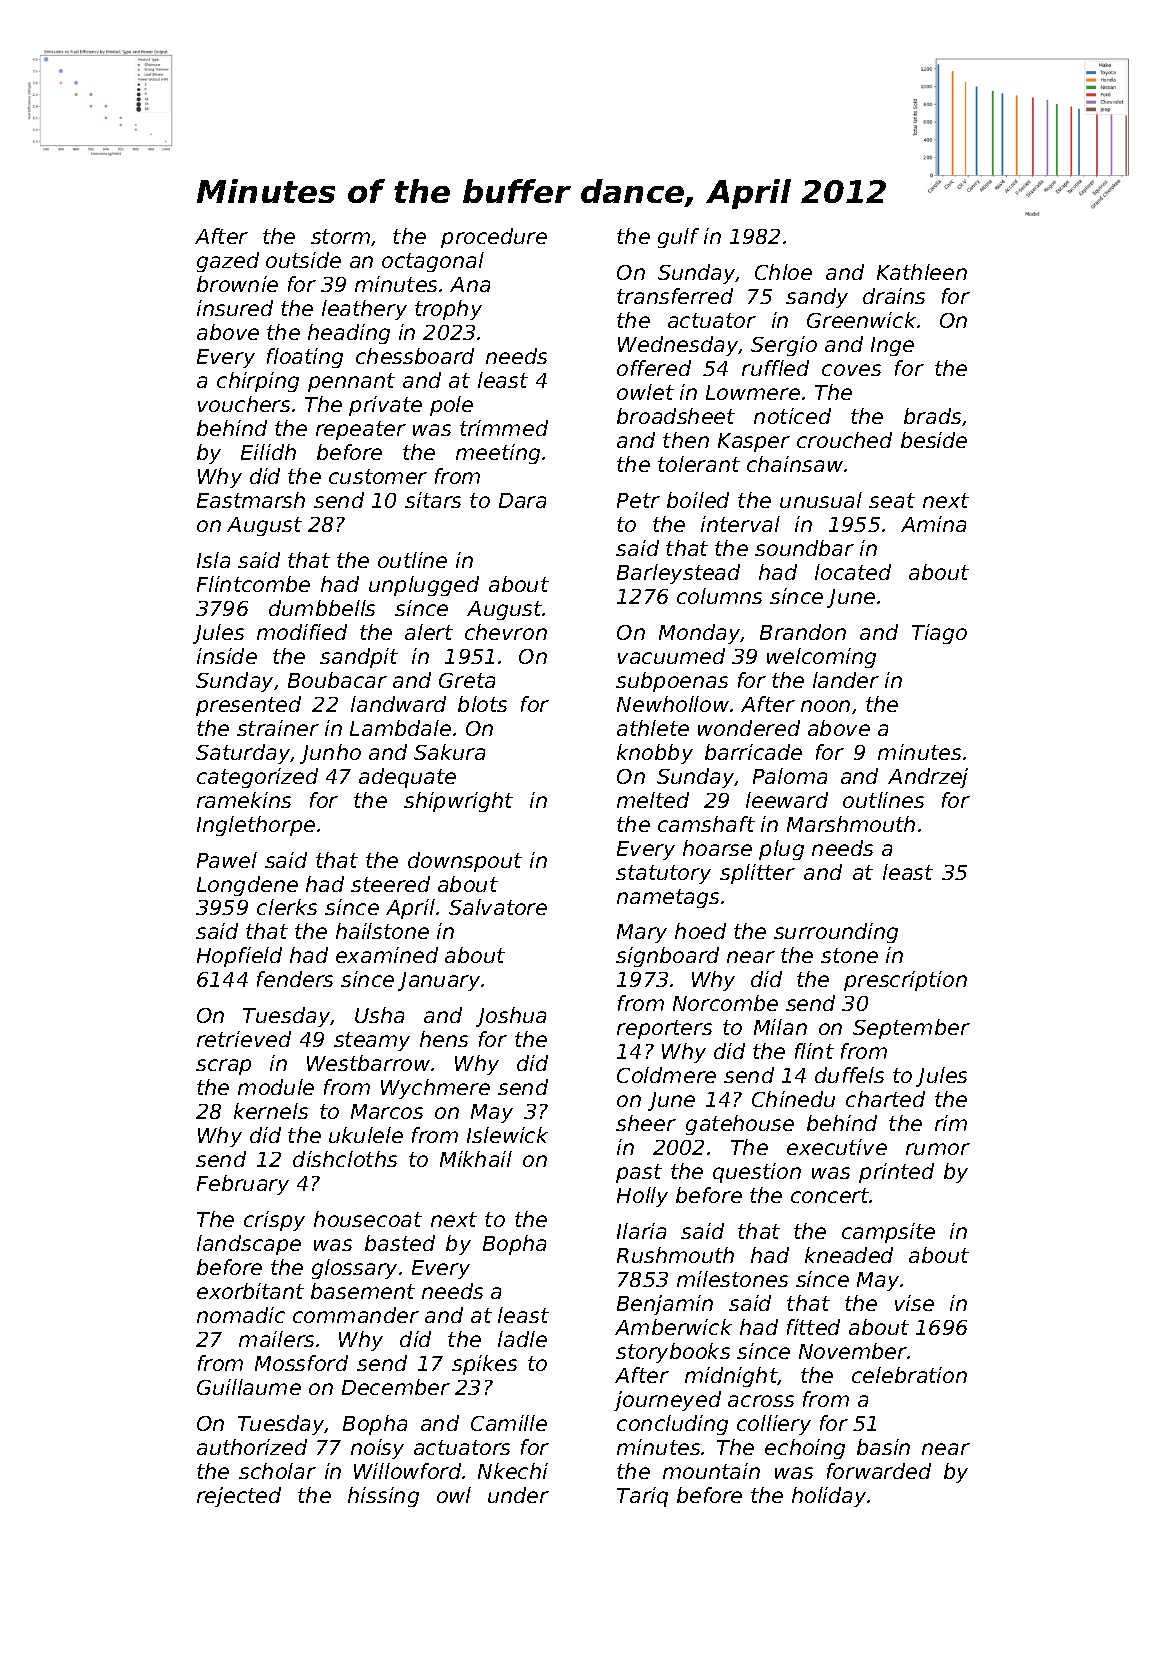  Describe the element at coordinates (363, 1291) in the image. I see `basement` at that location.
